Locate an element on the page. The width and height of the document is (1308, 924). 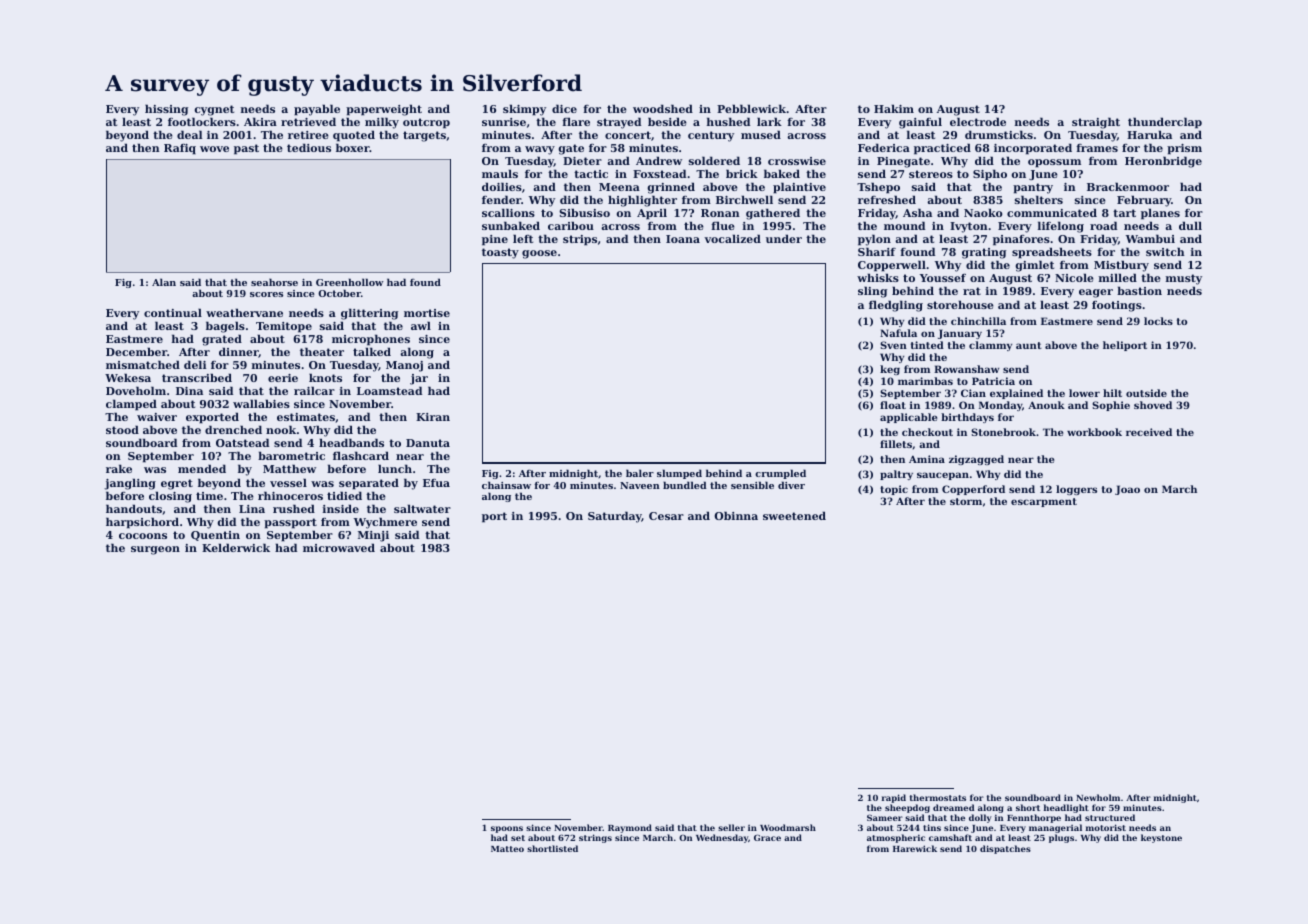
Pebblewick is located at coordinates (751, 108).
